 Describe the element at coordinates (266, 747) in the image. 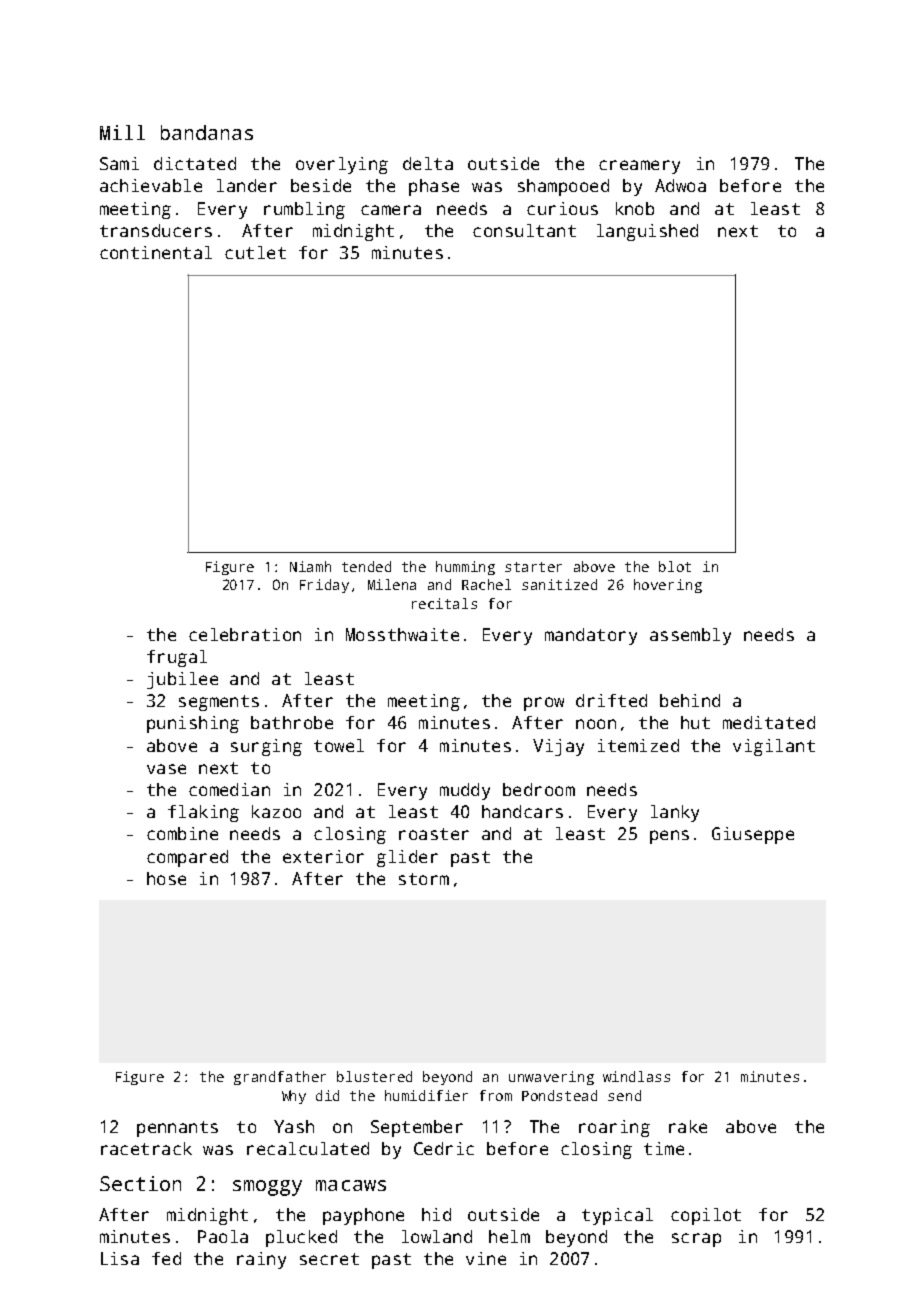

I see `surging` at that location.
